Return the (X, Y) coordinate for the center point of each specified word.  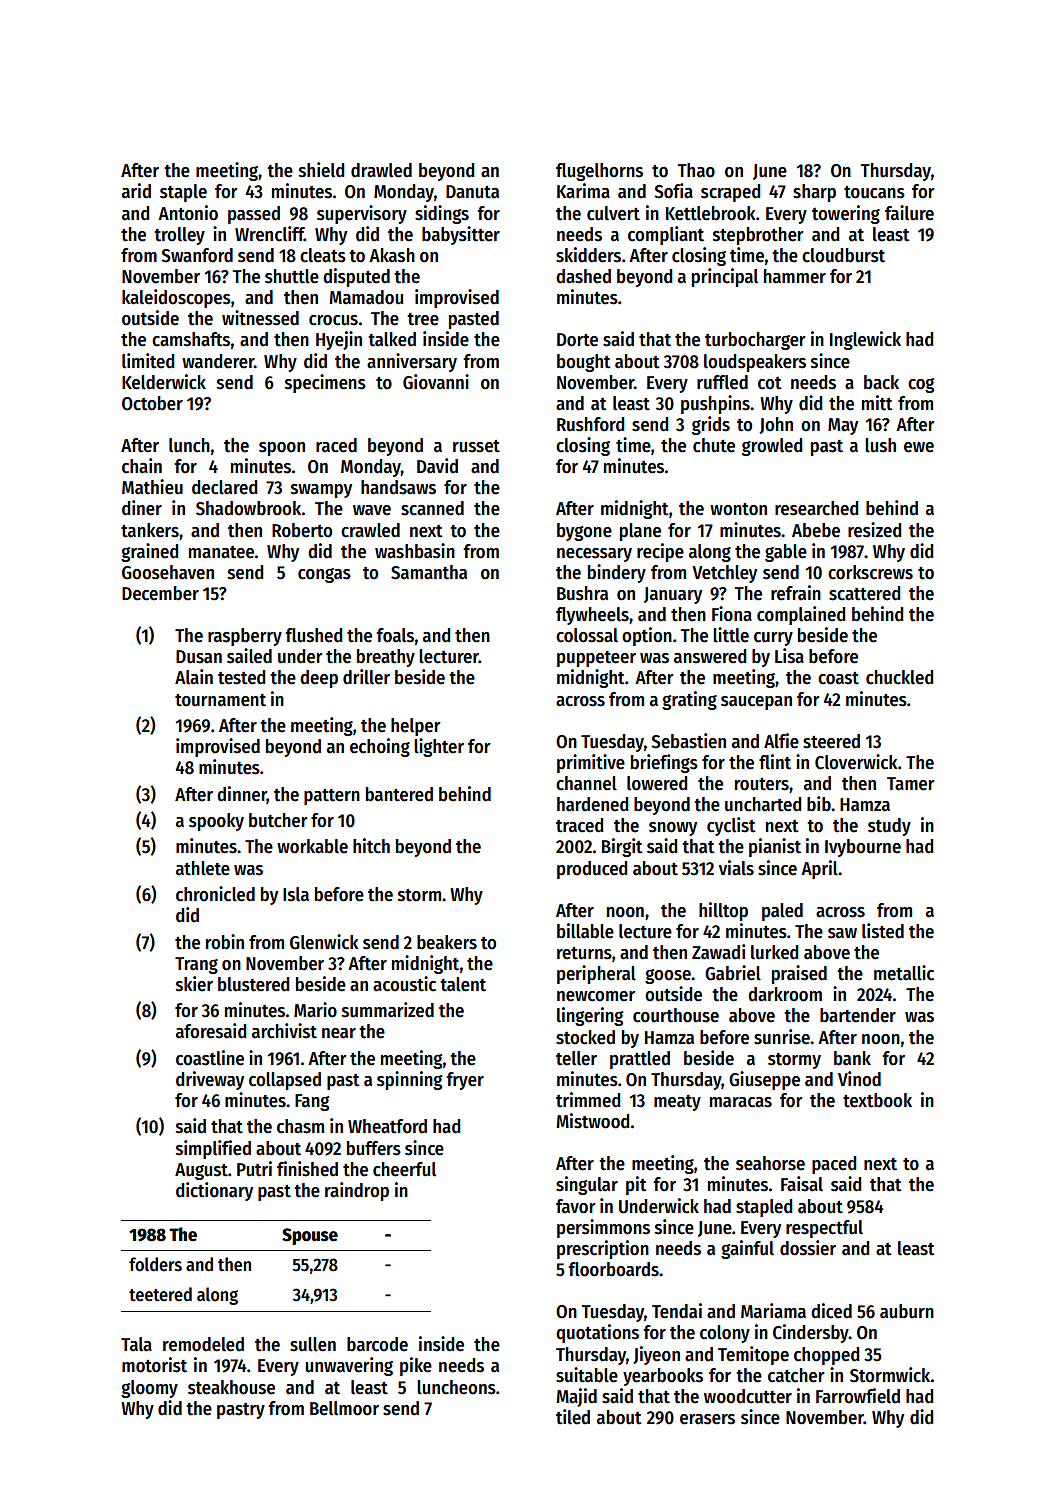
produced (592, 870)
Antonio (188, 213)
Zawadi (718, 952)
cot (770, 383)
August (201, 1171)
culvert (613, 213)
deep (319, 679)
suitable (587, 1375)
